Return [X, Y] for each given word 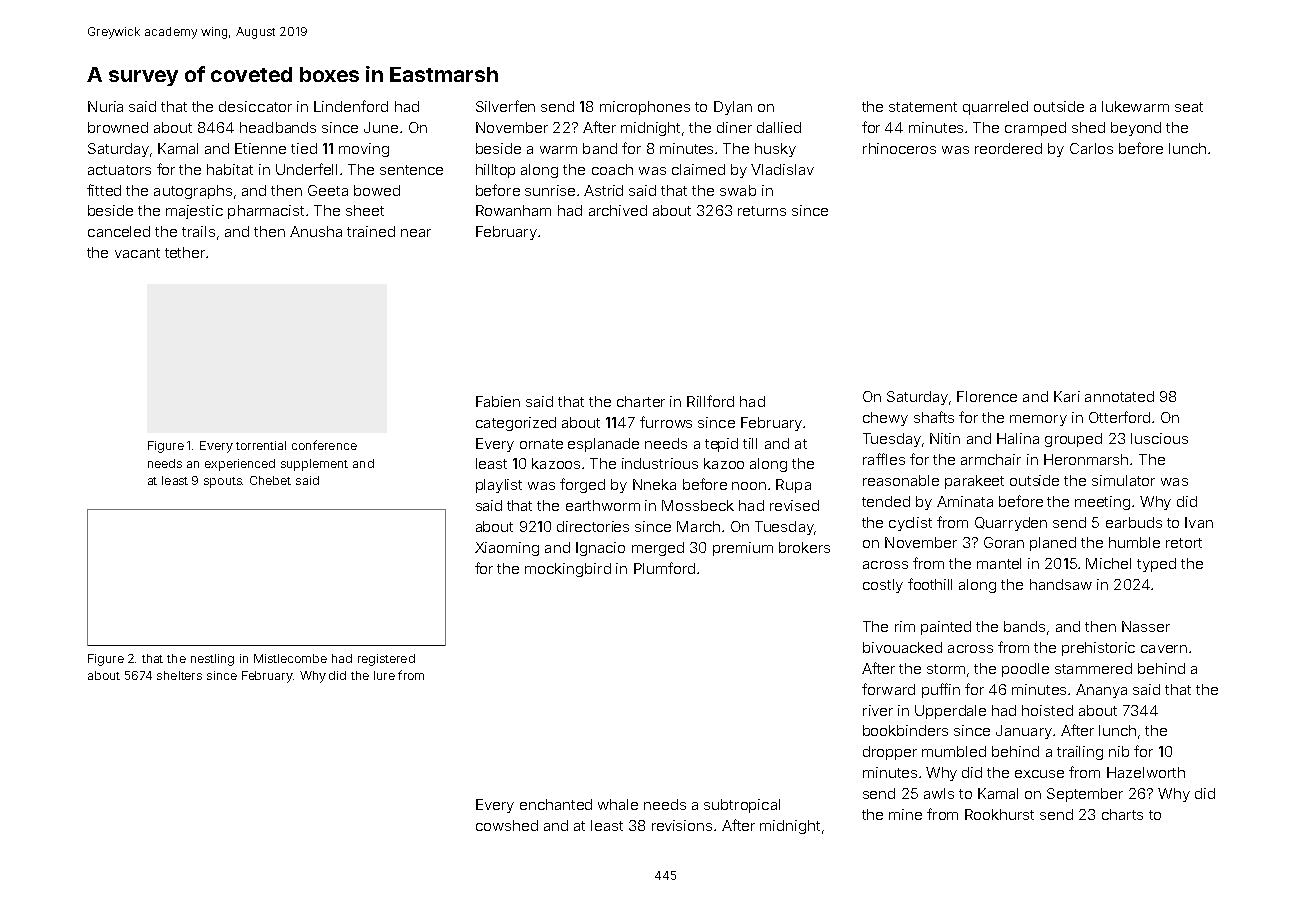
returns [762, 211]
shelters [179, 675]
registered [386, 660]
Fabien [498, 401]
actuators [119, 170]
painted [946, 628]
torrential [261, 445]
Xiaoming [507, 549]
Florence [987, 396]
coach [612, 169]
